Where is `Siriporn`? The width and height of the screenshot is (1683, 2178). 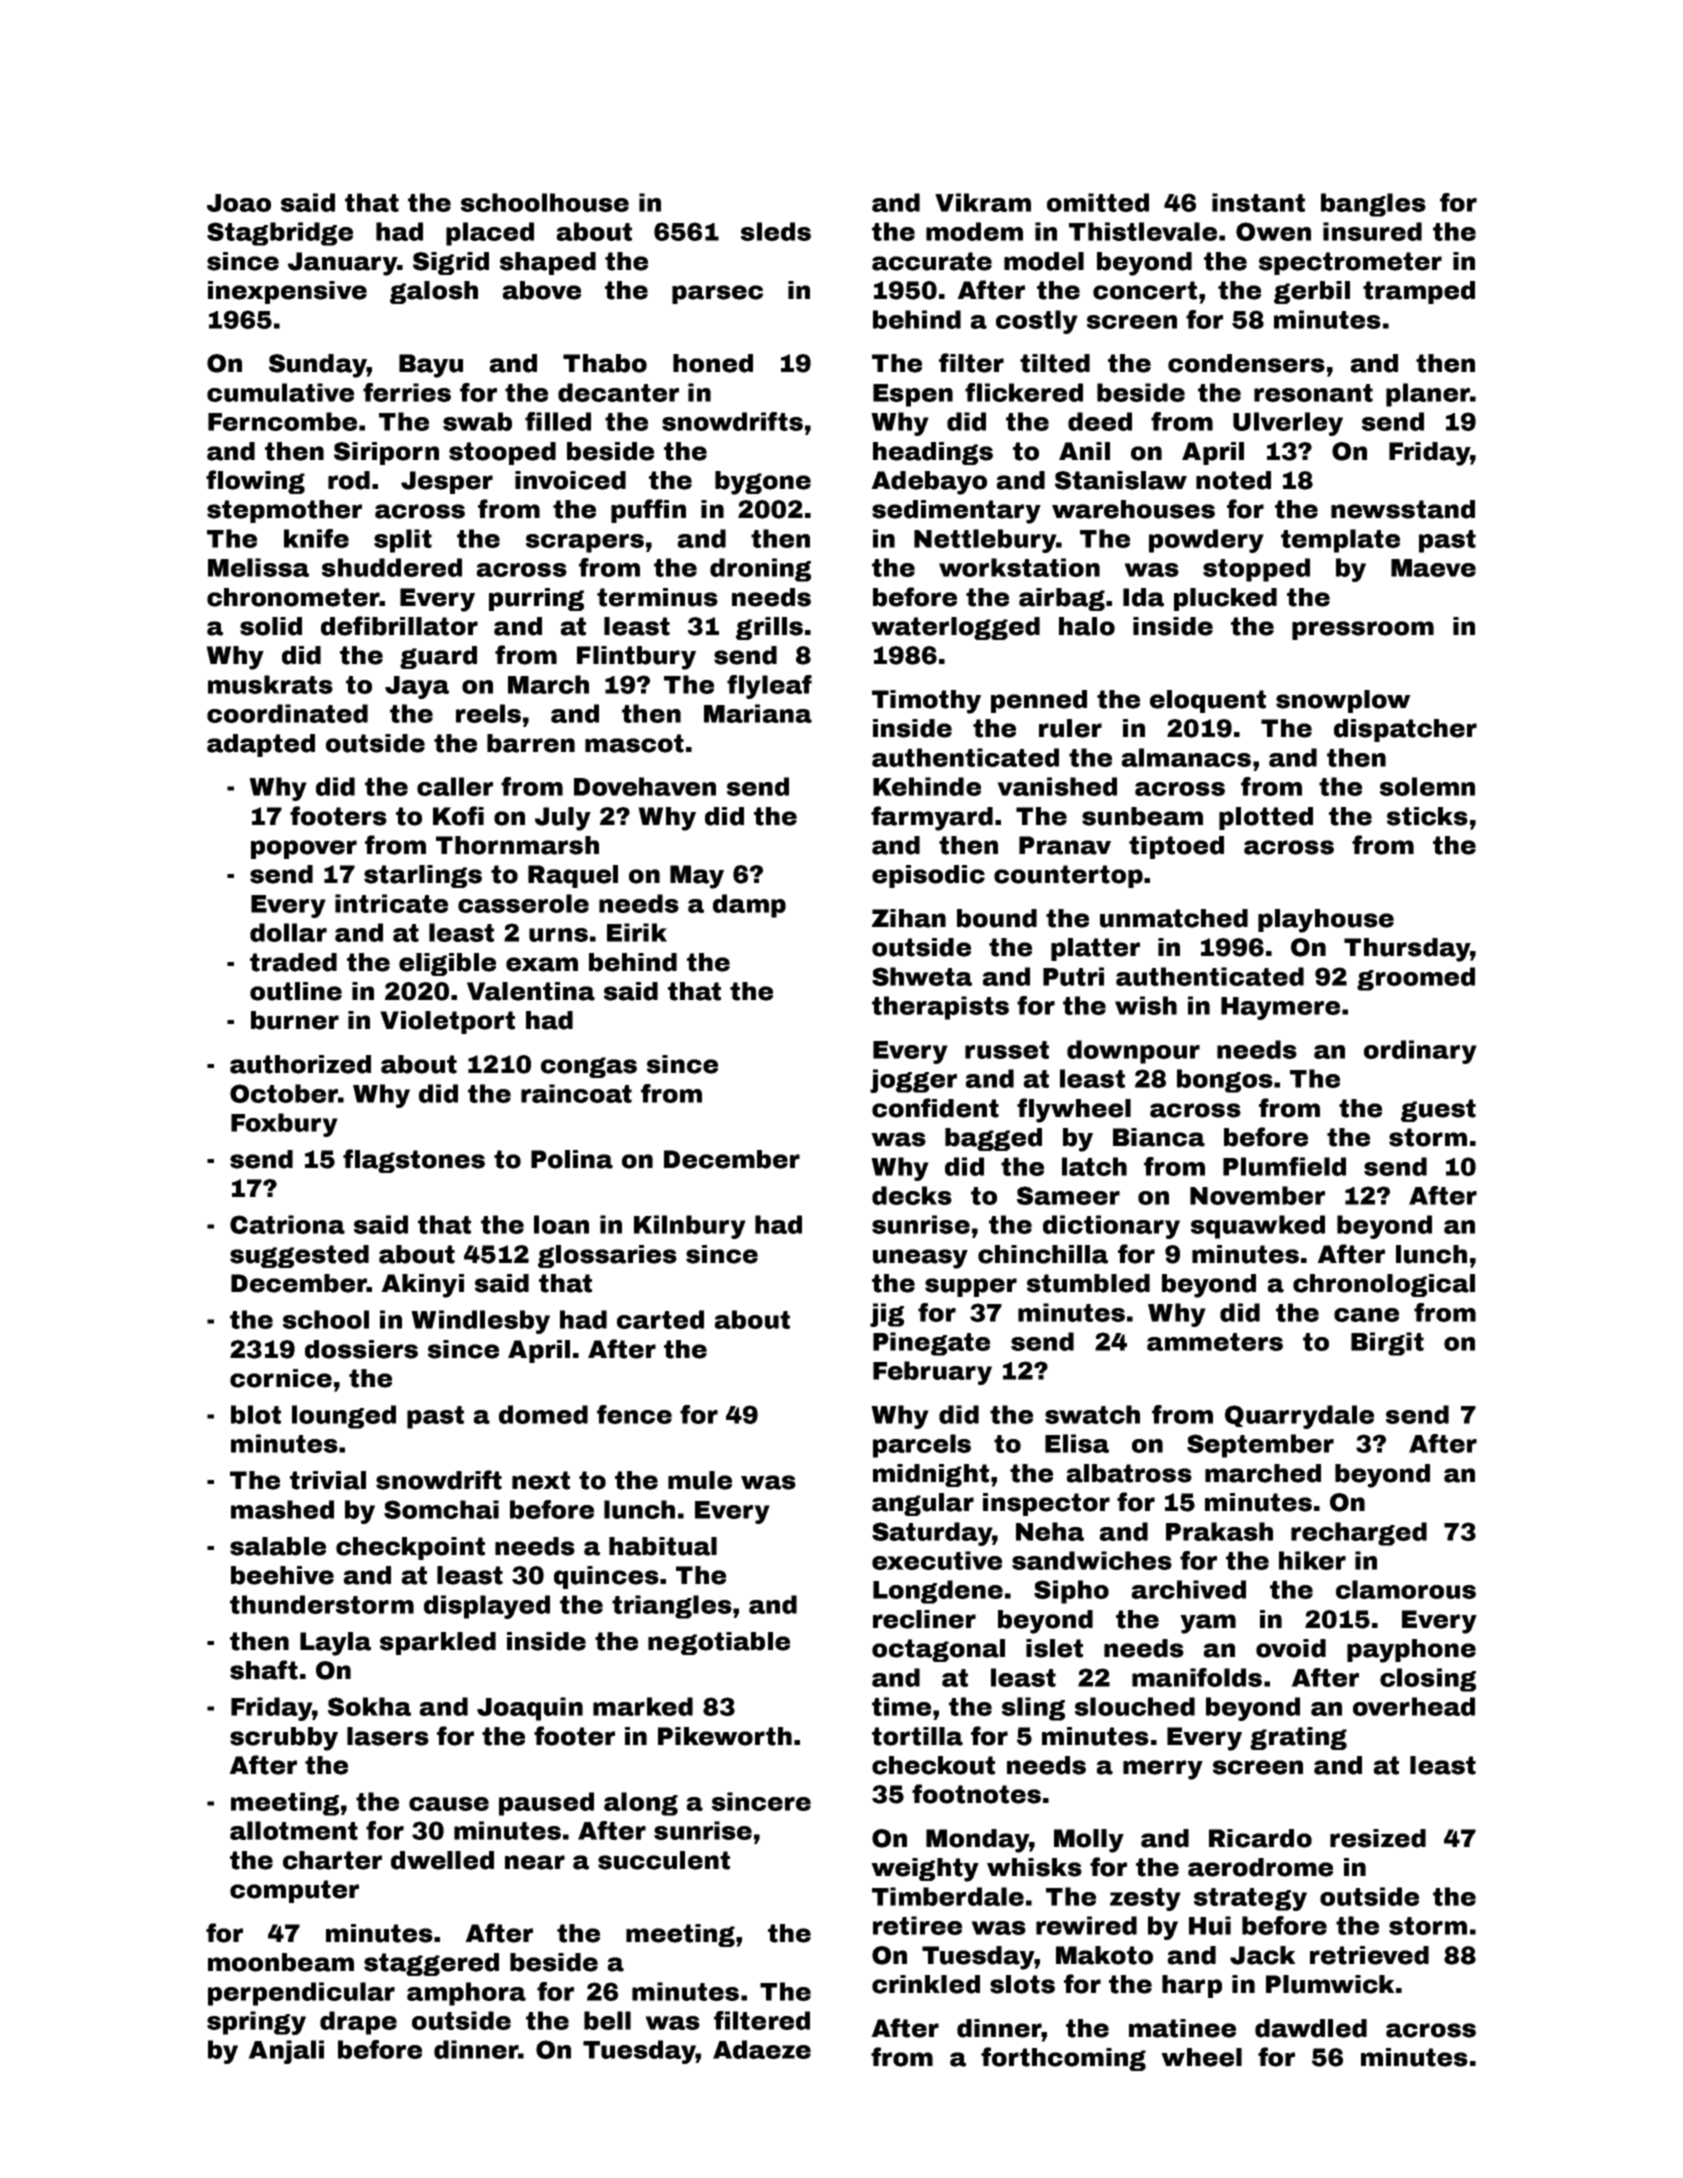
Siriporn is located at coordinates (386, 453).
